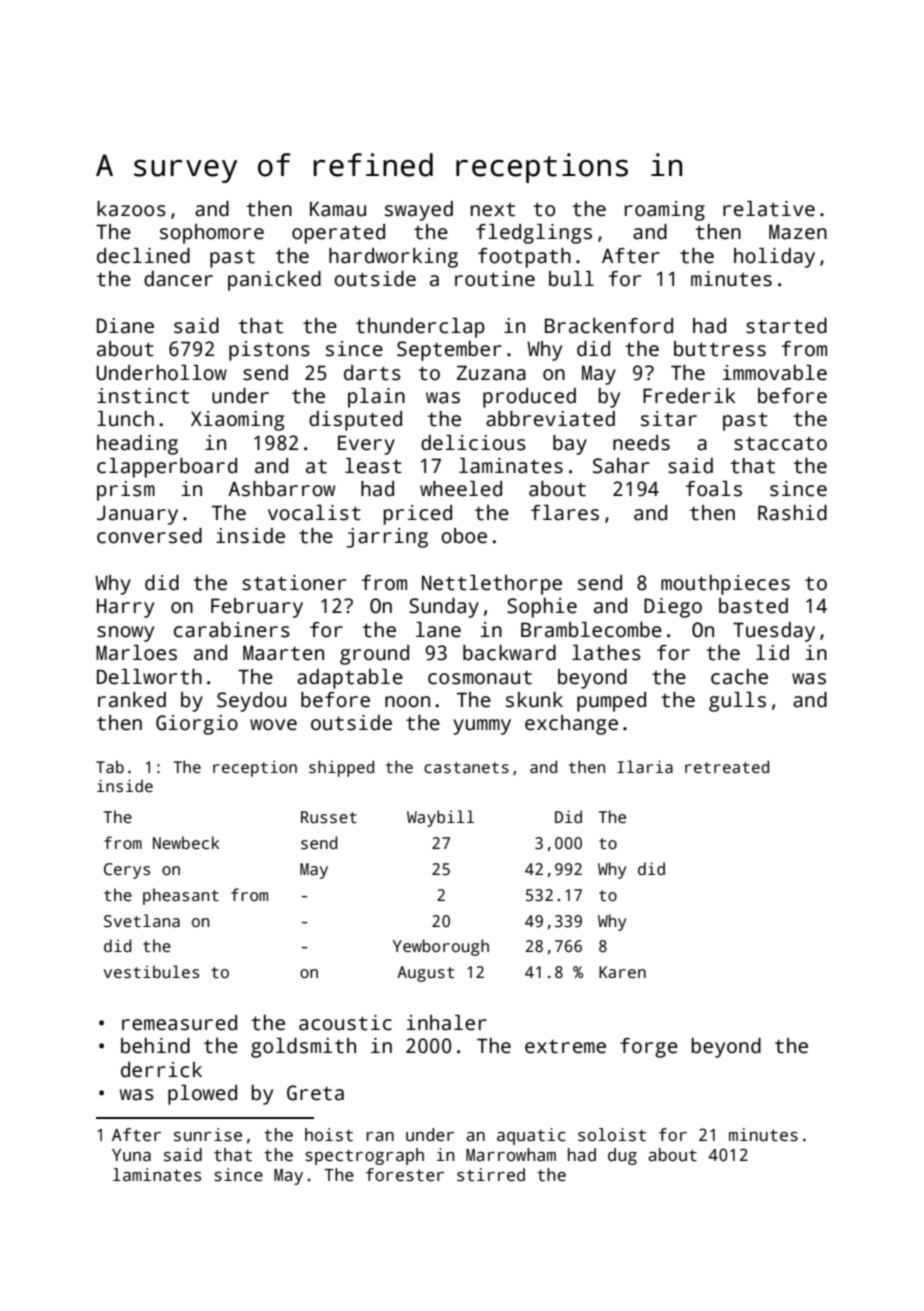 This screenshot has width=924, height=1311. I want to click on dug, so click(622, 1156).
